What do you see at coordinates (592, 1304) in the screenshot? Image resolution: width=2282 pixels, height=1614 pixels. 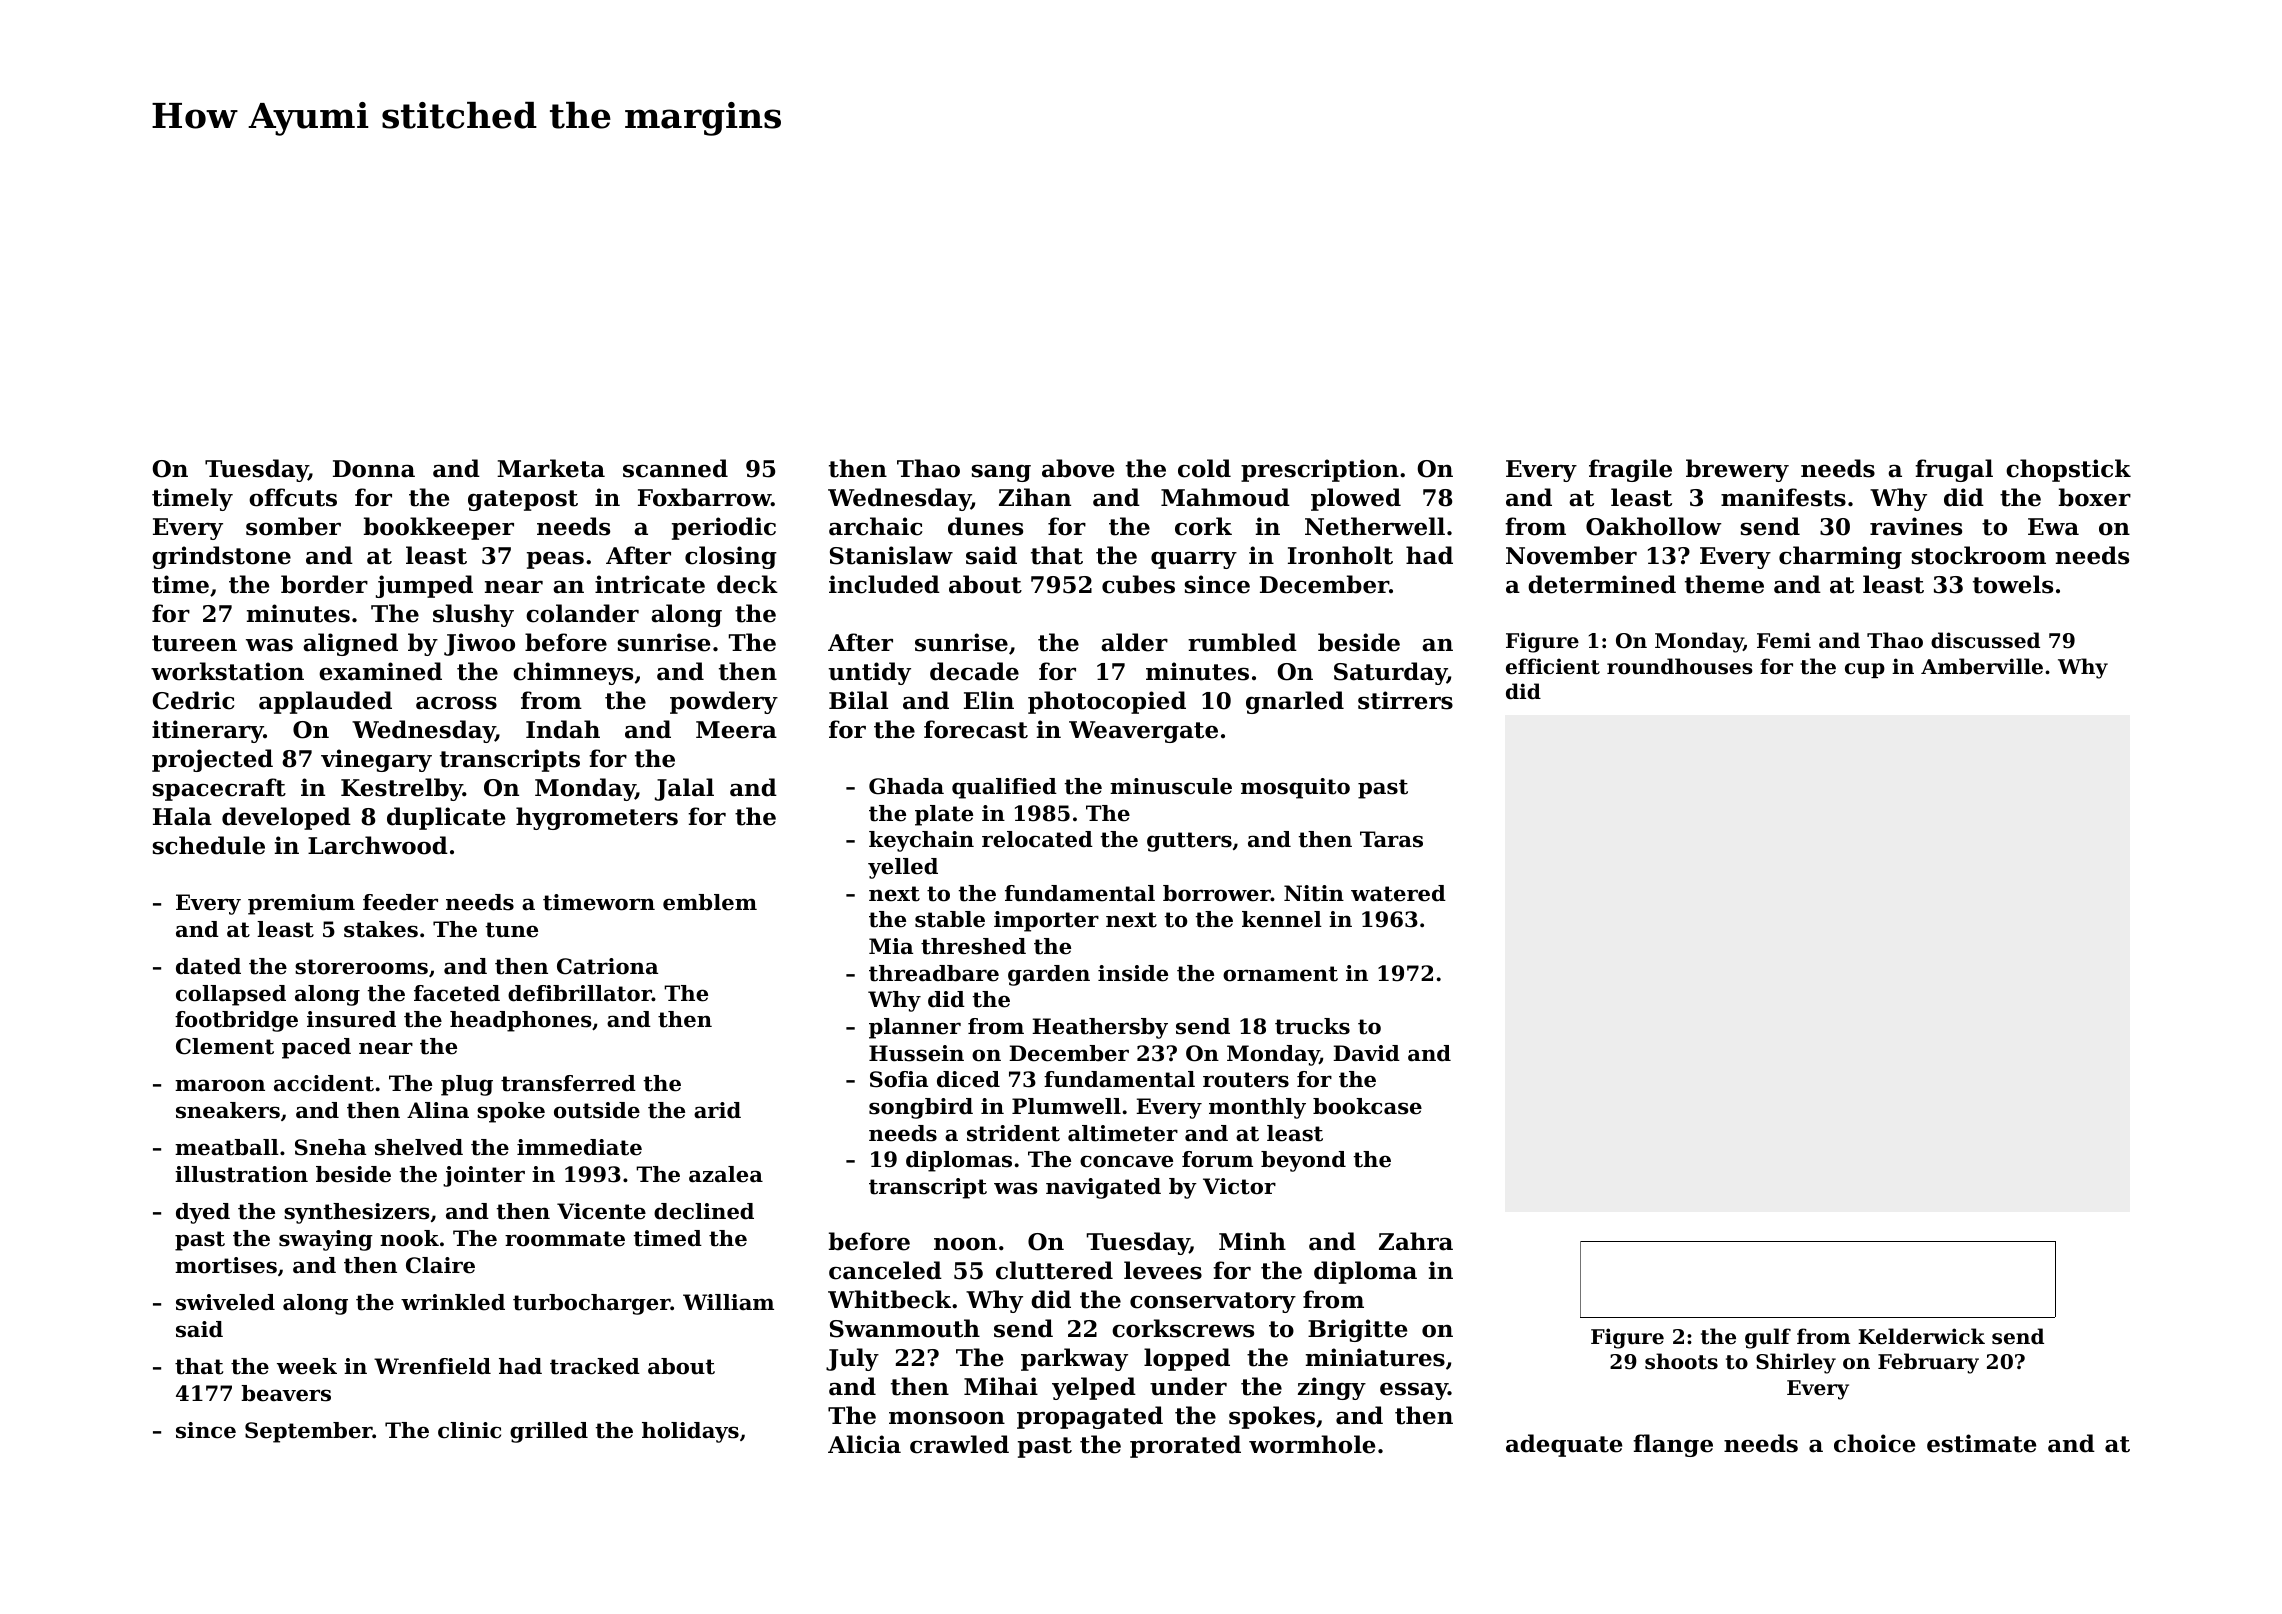 I see `turbocharger` at bounding box center [592, 1304].
